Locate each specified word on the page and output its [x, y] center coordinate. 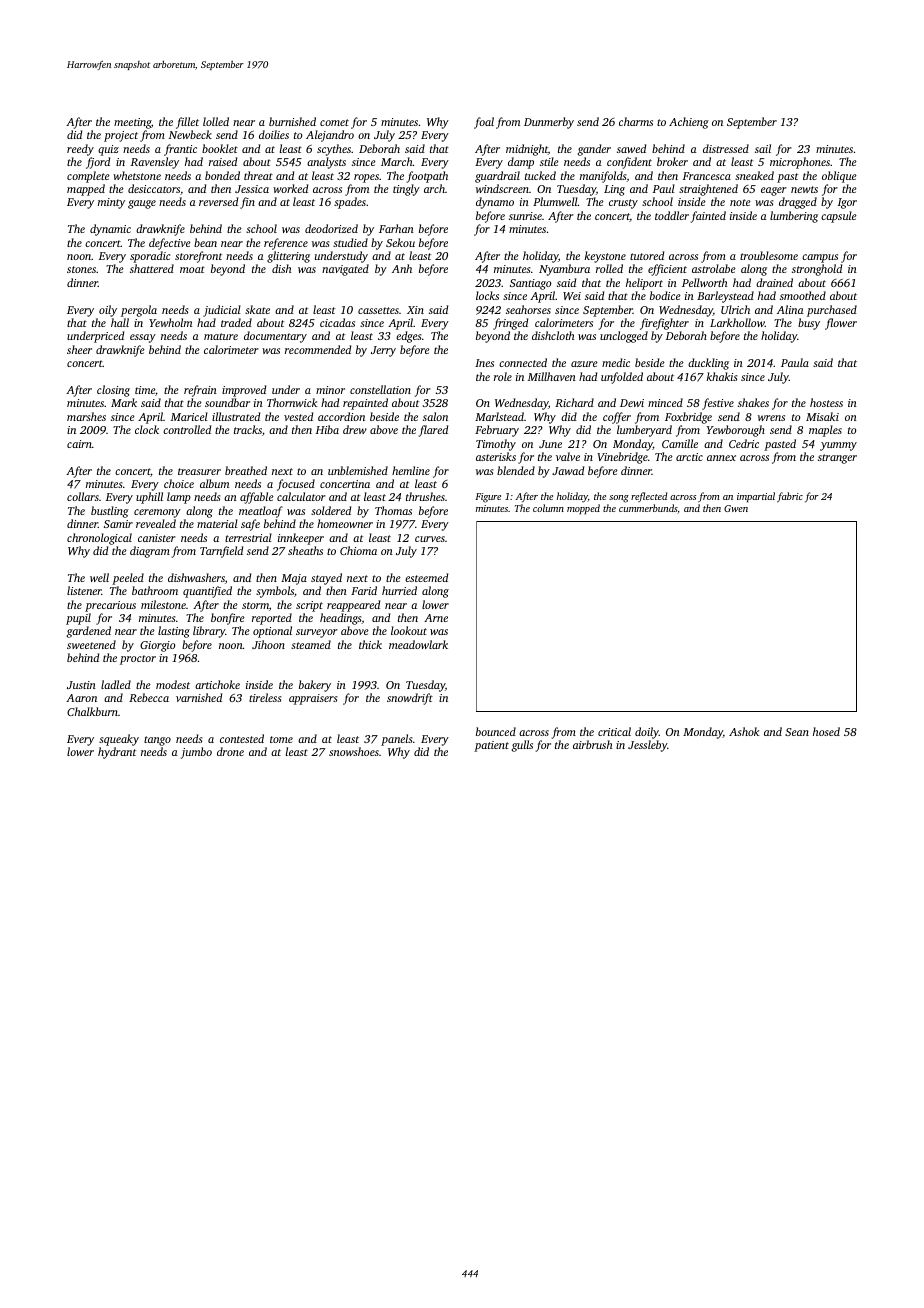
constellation [380, 389]
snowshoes [354, 751]
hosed [826, 731]
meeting [132, 123]
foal [484, 123]
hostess [826, 402]
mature [221, 336]
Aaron [81, 698]
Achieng [689, 123]
